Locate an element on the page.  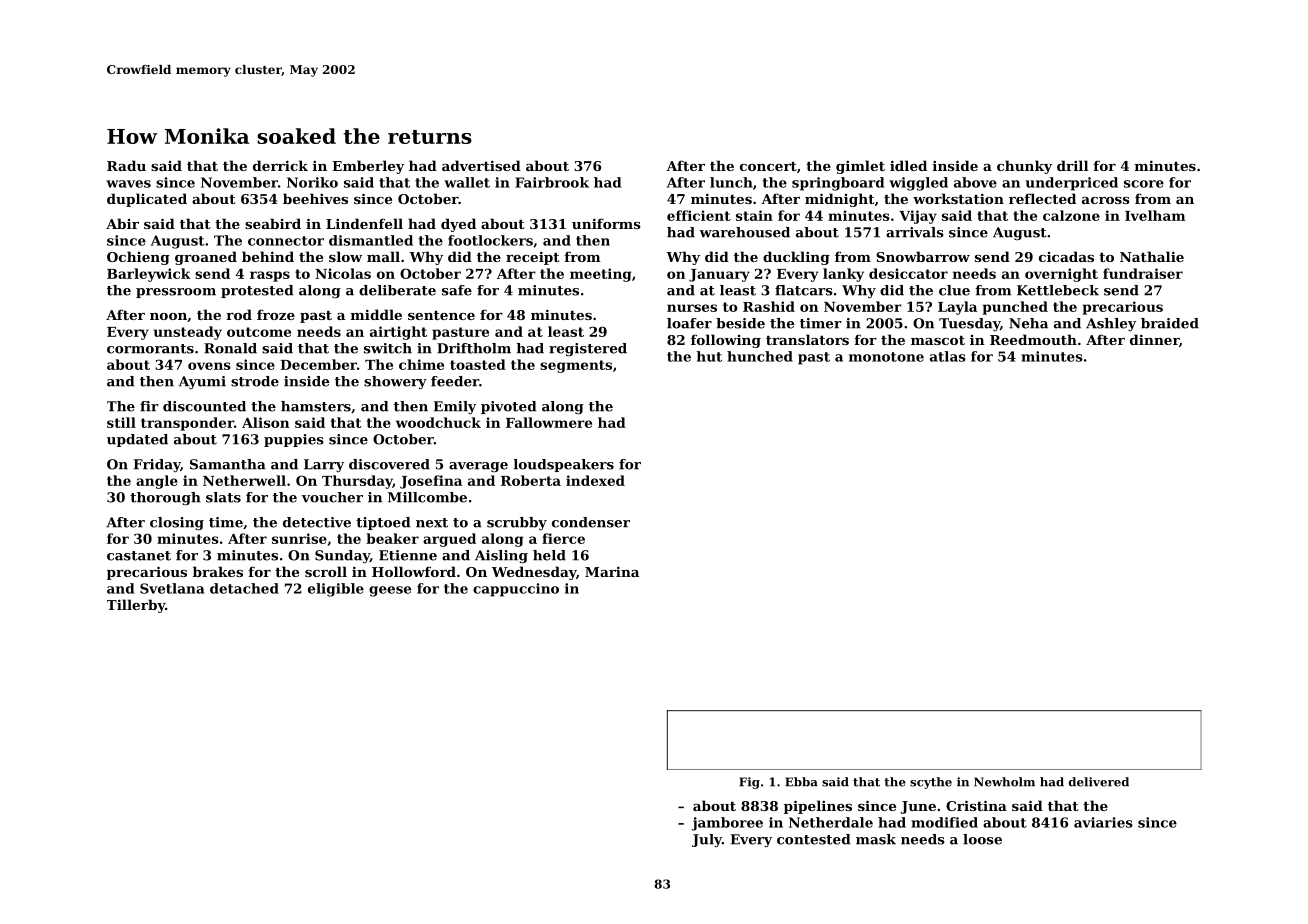
Fig is located at coordinates (749, 783).
